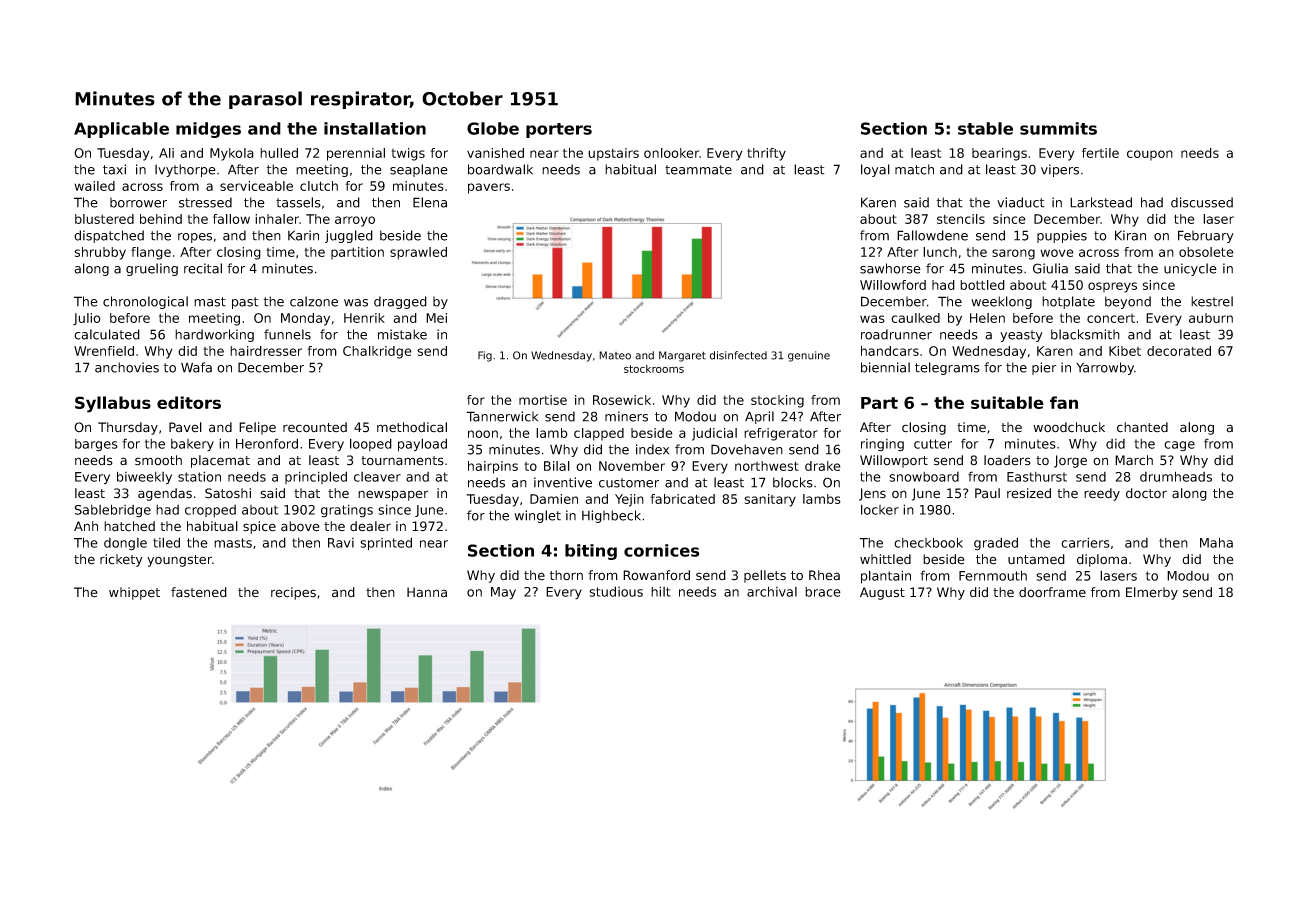 The height and width of the screenshot is (924, 1308). I want to click on stencils, so click(961, 219).
